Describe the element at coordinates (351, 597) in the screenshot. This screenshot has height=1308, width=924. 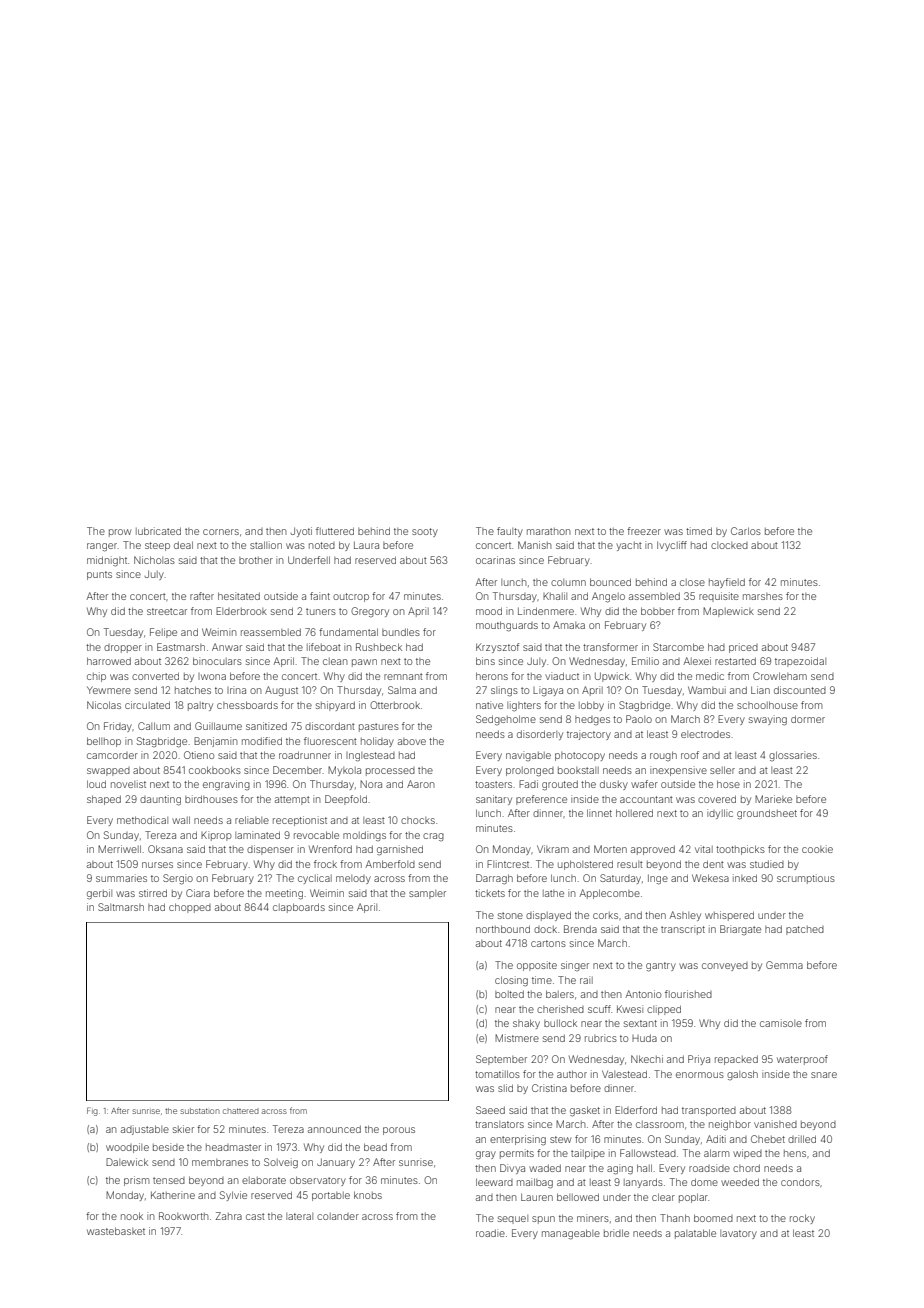
I see `outcrop` at that location.
